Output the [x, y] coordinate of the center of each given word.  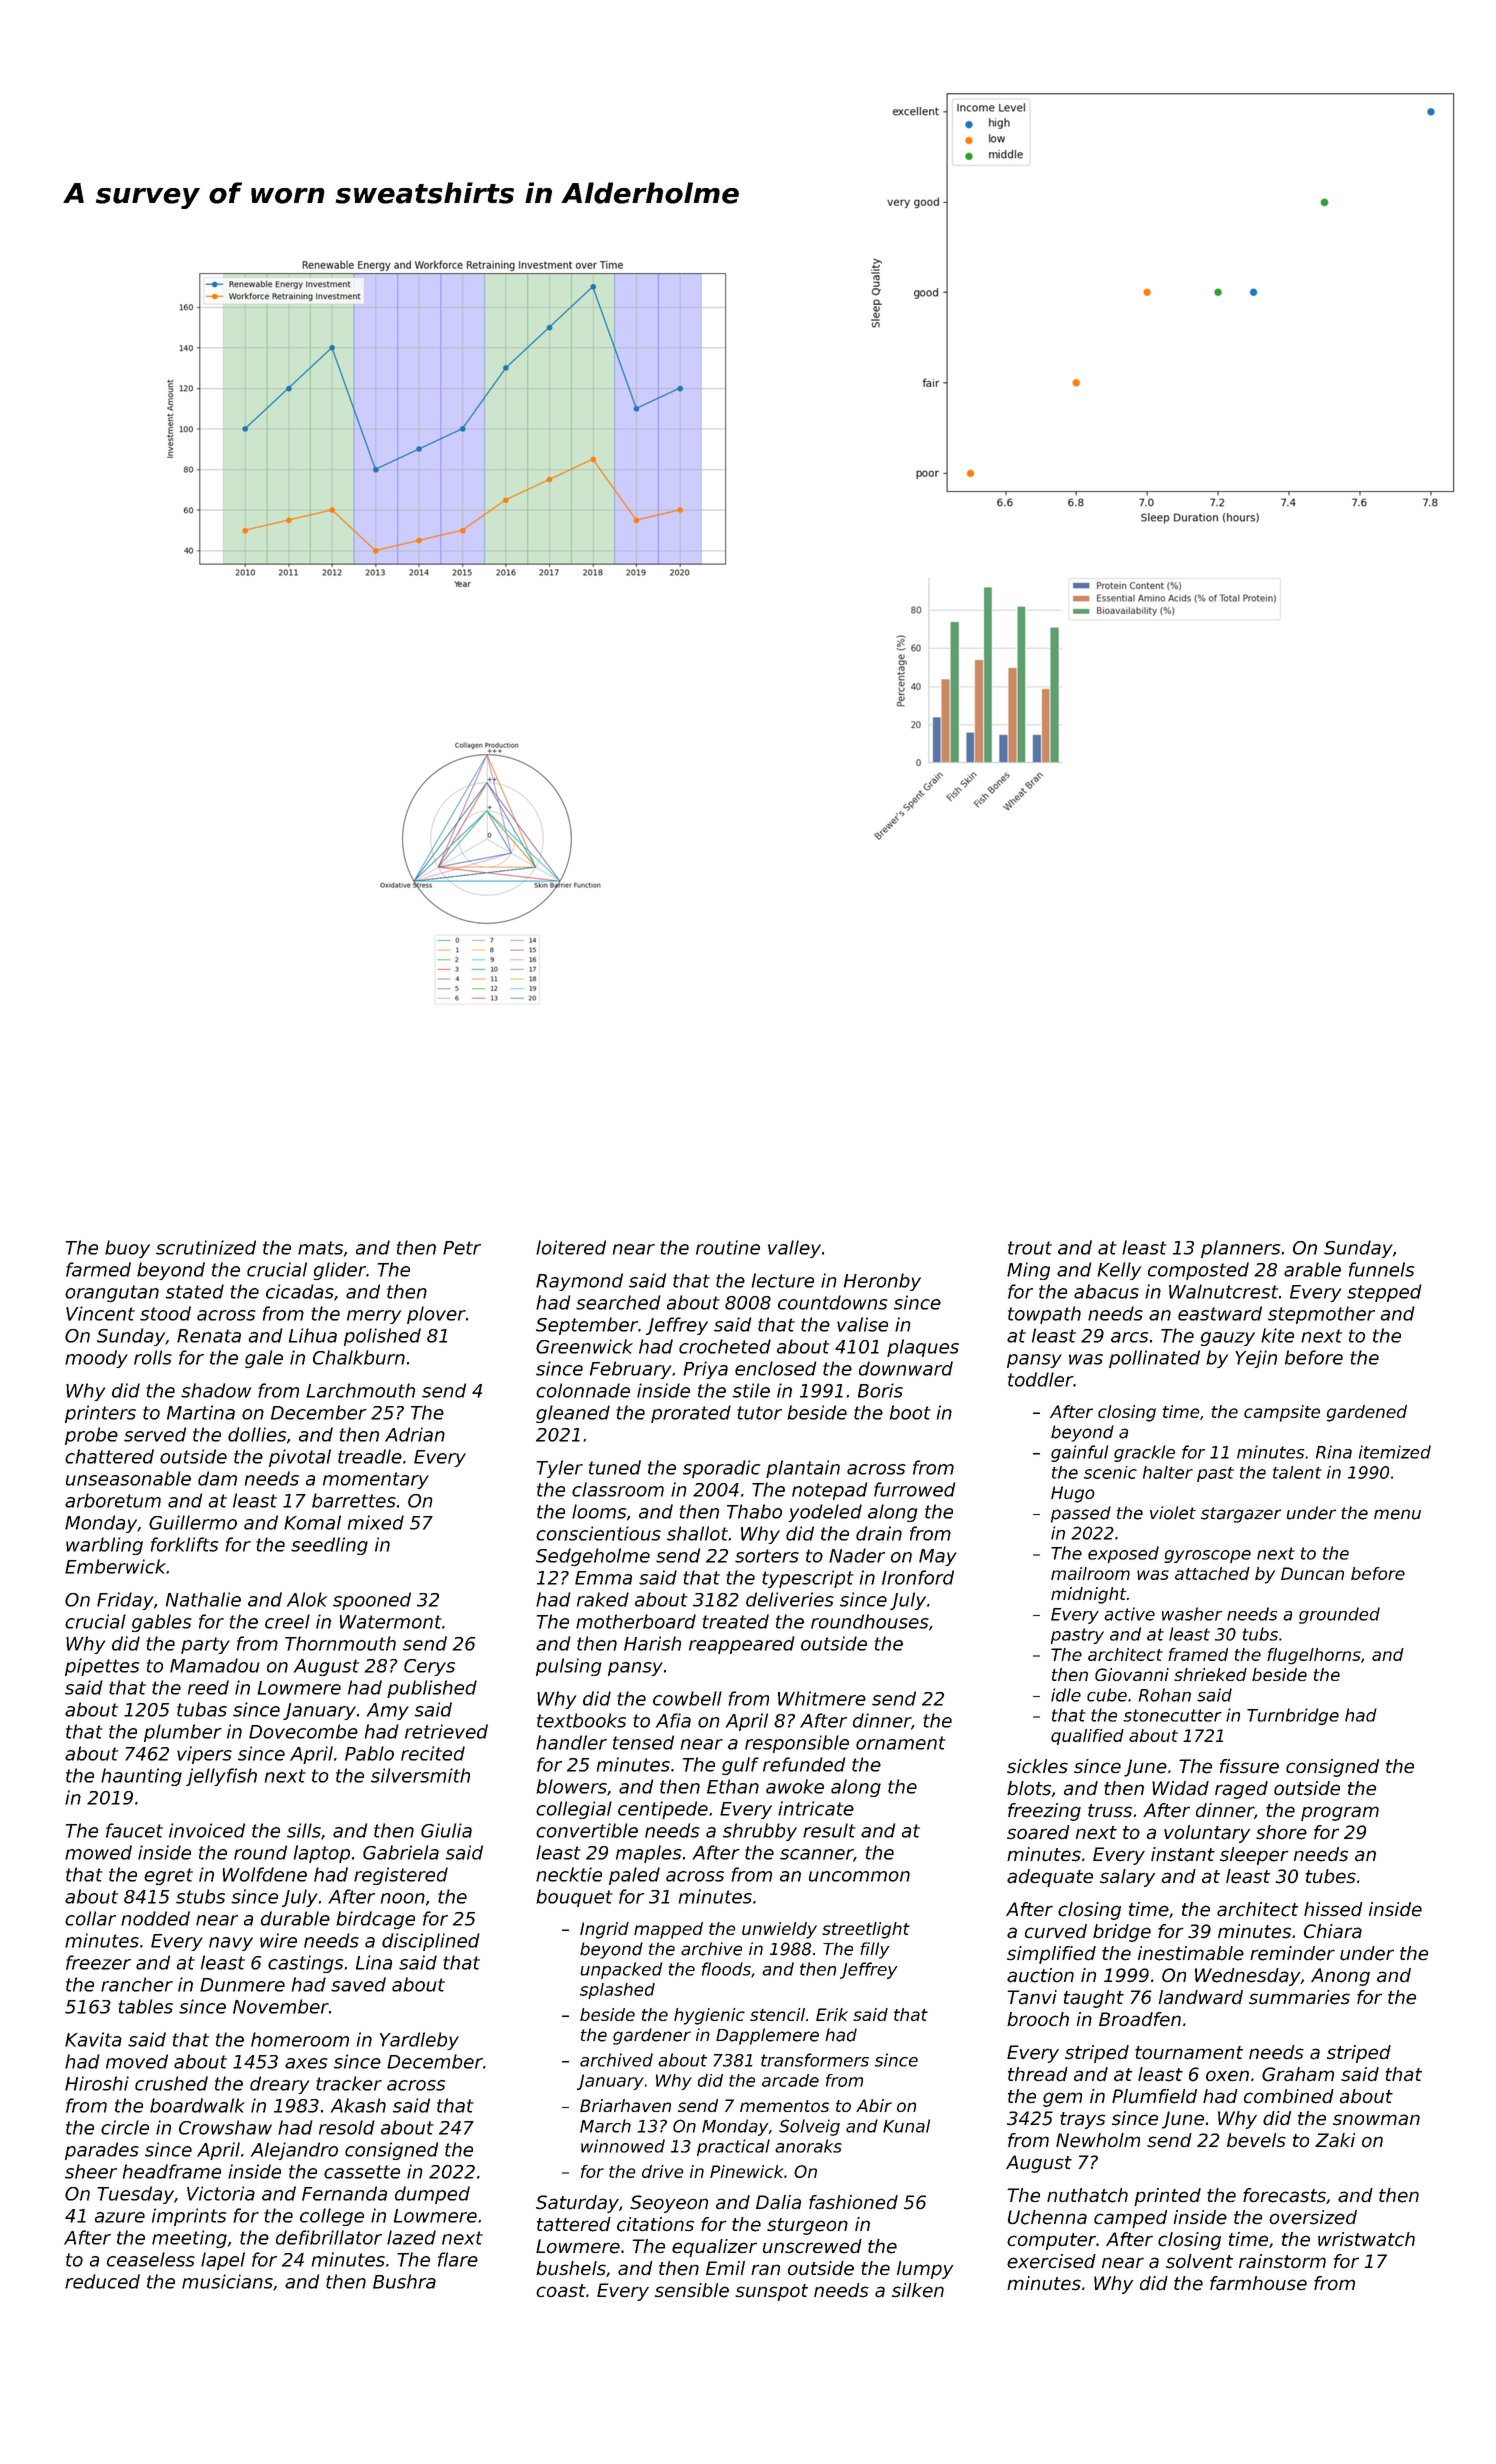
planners [1240, 1249]
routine [728, 1247]
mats [320, 1248]
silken [918, 2290]
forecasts [1284, 2195]
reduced [102, 2281]
